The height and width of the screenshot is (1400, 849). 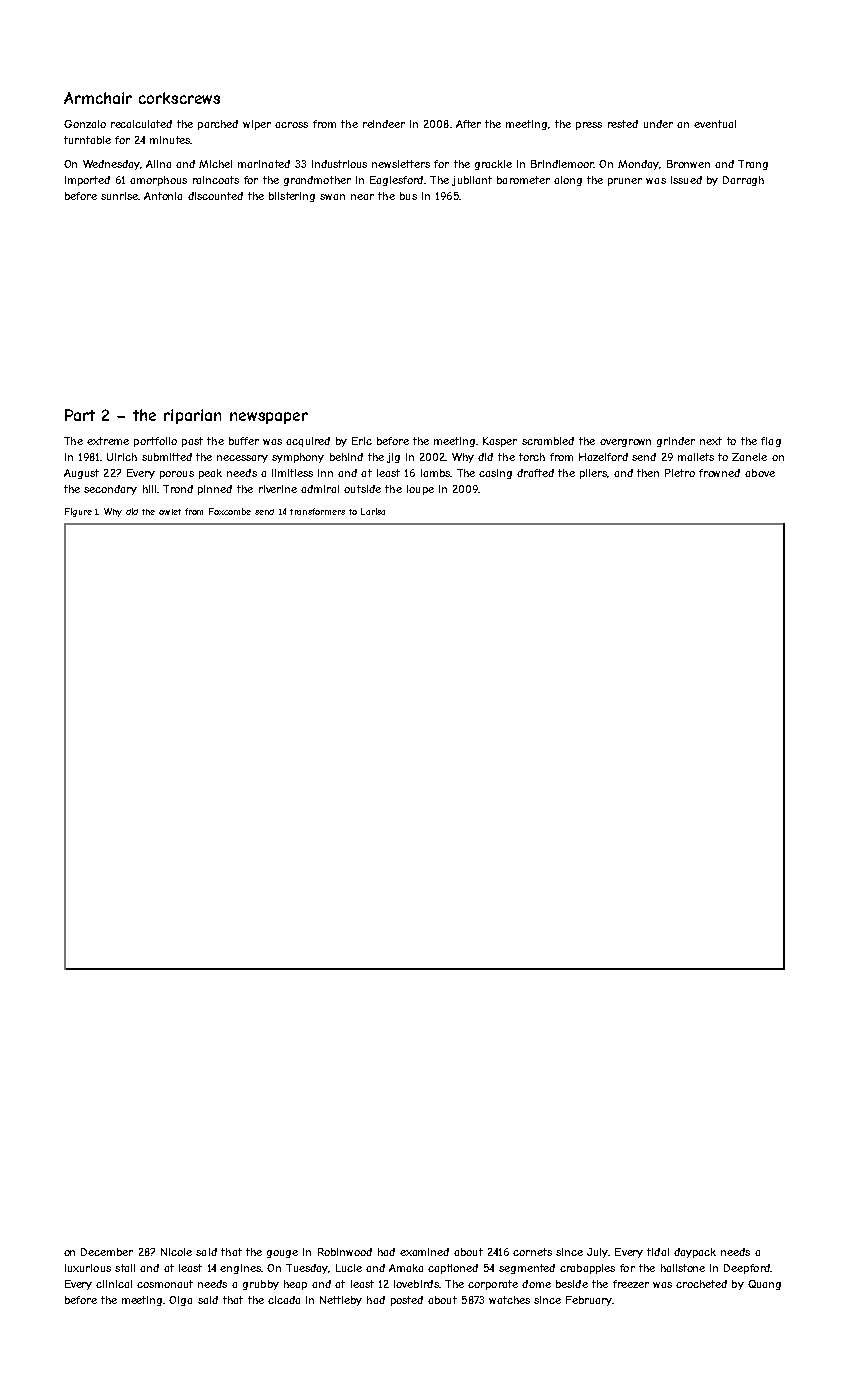 What do you see at coordinates (495, 474) in the screenshot?
I see `casing` at bounding box center [495, 474].
